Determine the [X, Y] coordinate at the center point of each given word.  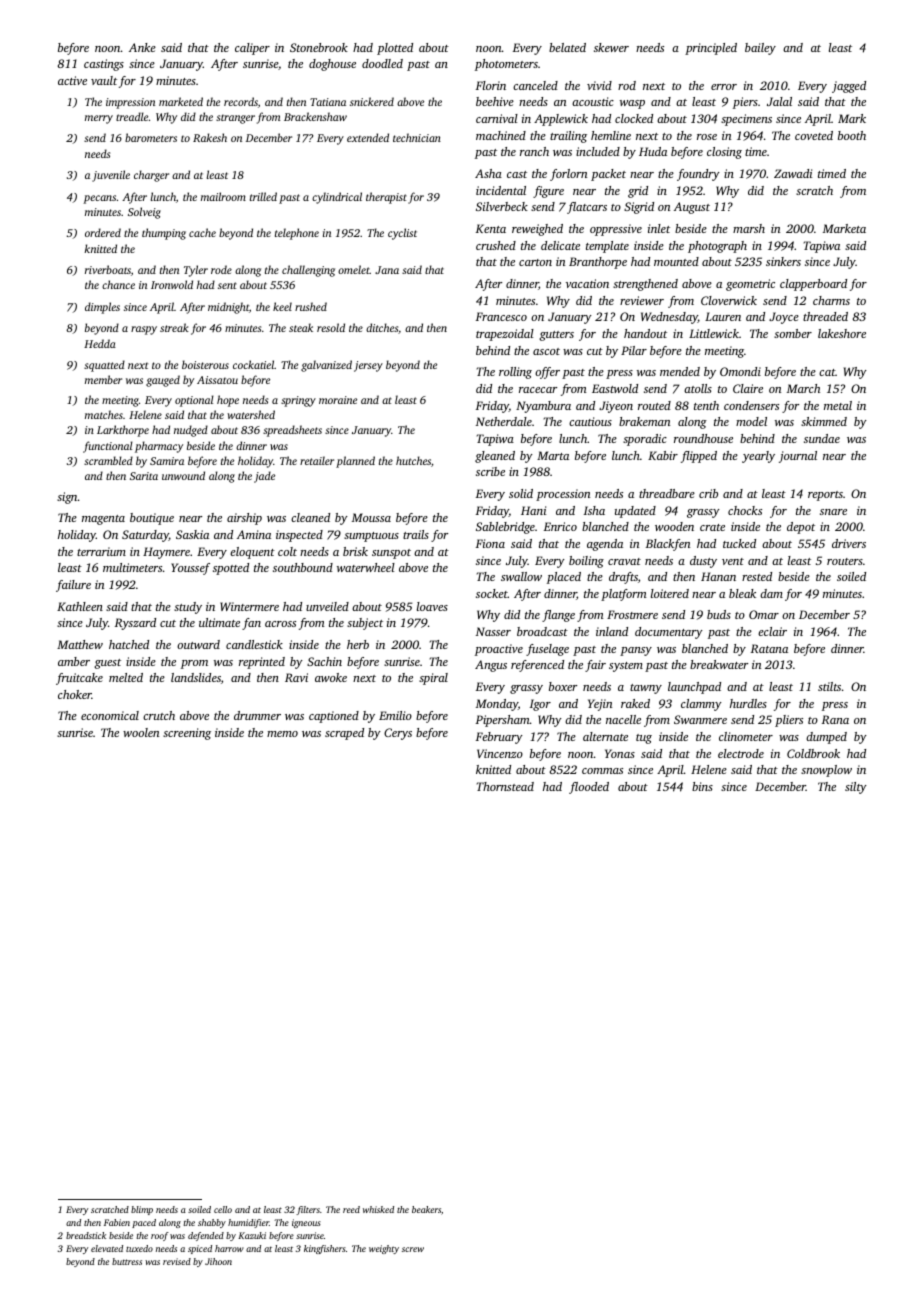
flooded [589, 788]
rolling [515, 373]
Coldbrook [813, 753]
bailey [760, 49]
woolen [141, 732]
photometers [506, 65]
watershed [251, 414]
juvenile [111, 176]
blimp [142, 1210]
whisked [378, 1209]
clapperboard [813, 285]
